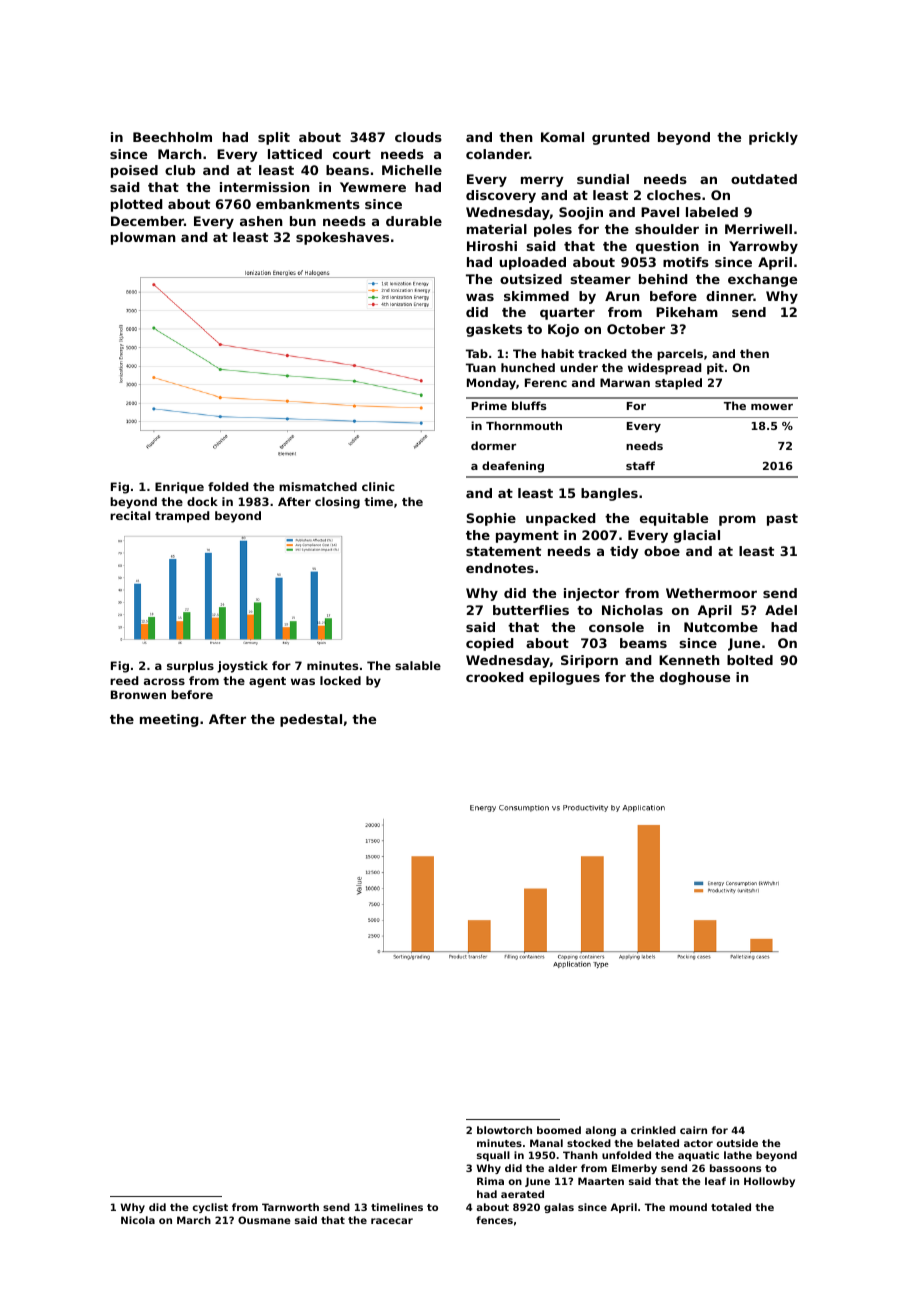 This image has height=1316, width=908. Describe the element at coordinates (493, 445) in the image. I see `dormer` at that location.
